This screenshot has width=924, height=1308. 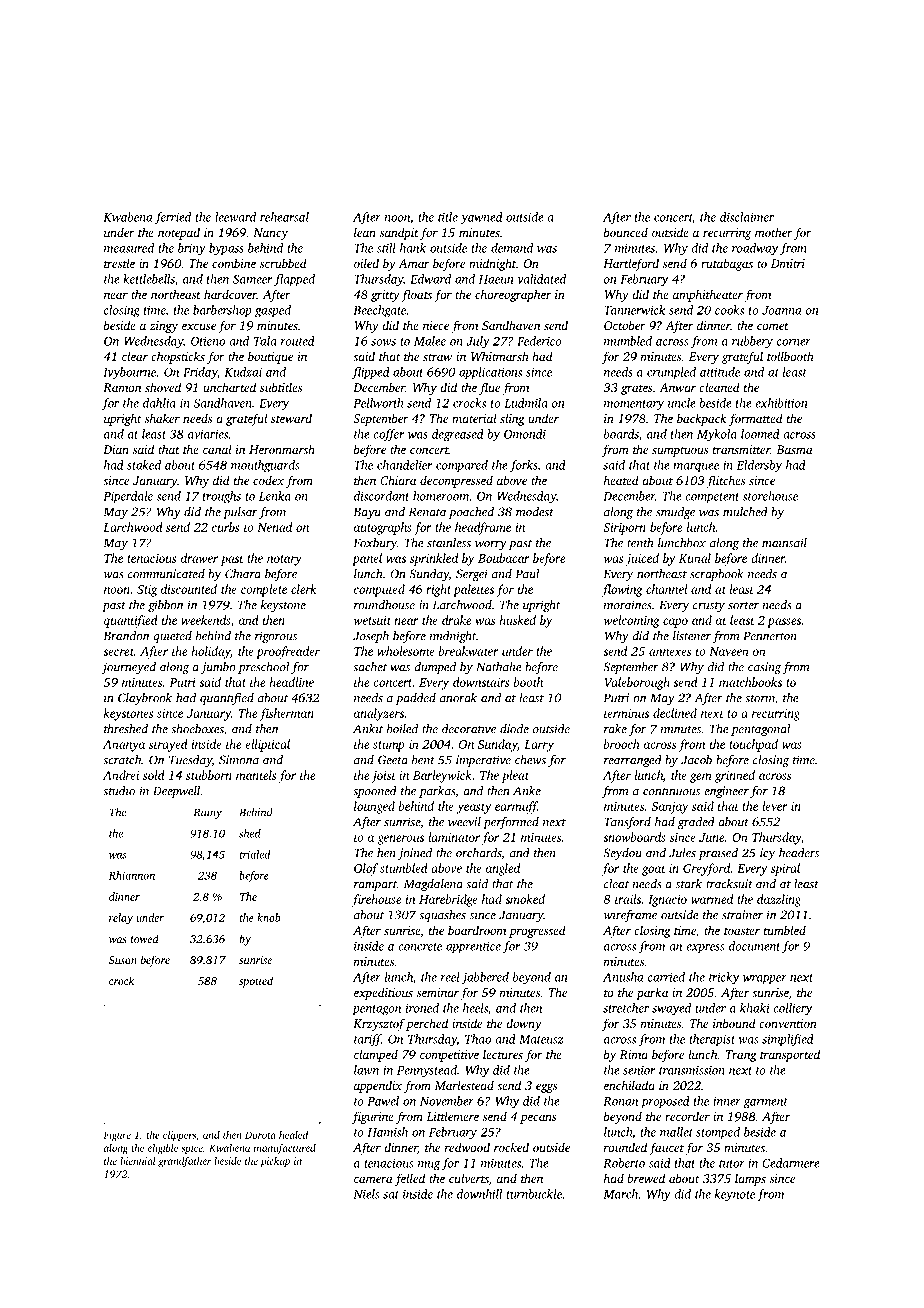 I want to click on demand, so click(x=512, y=248).
